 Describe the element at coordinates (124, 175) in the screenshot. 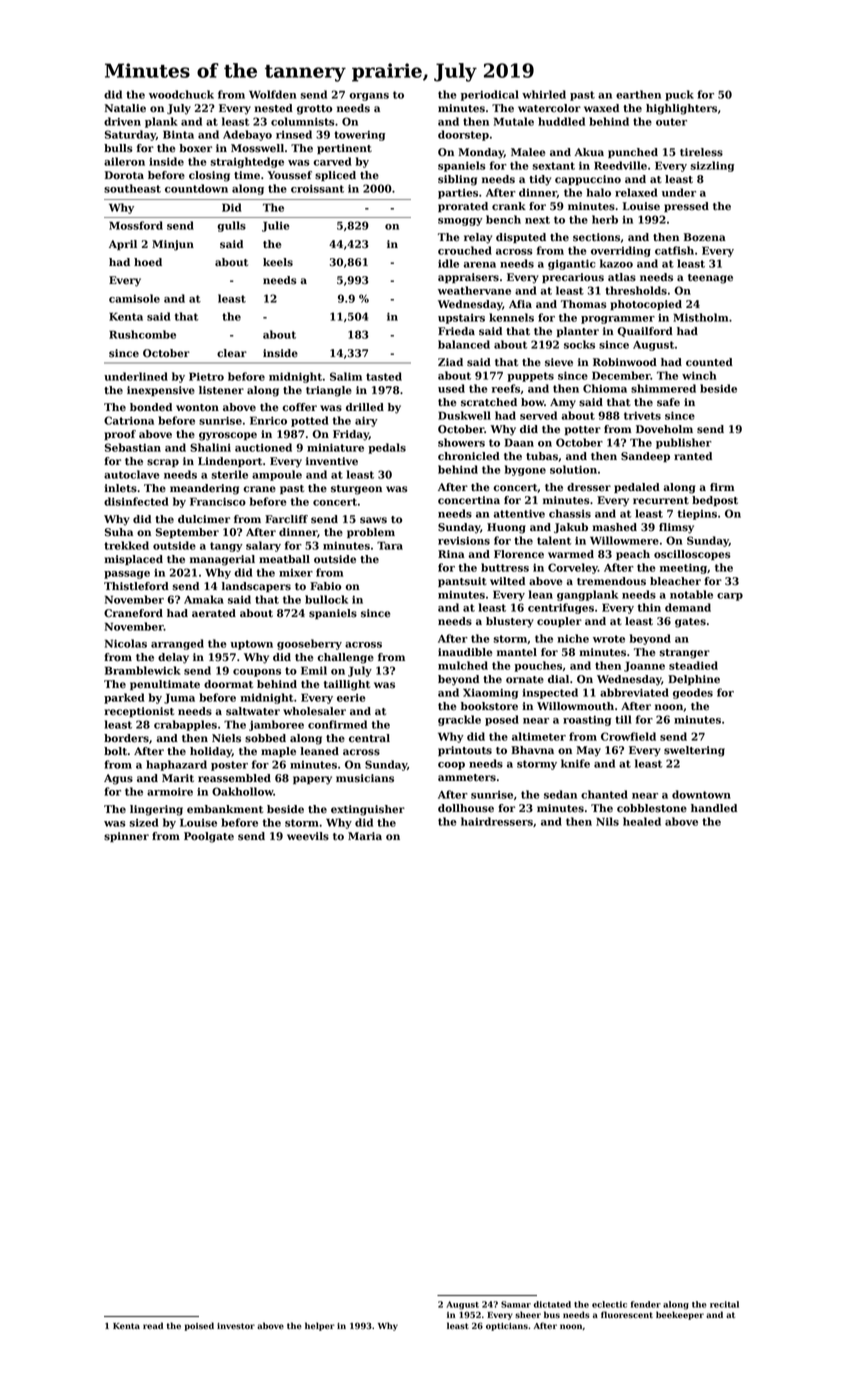

I see `Dorota` at that location.
